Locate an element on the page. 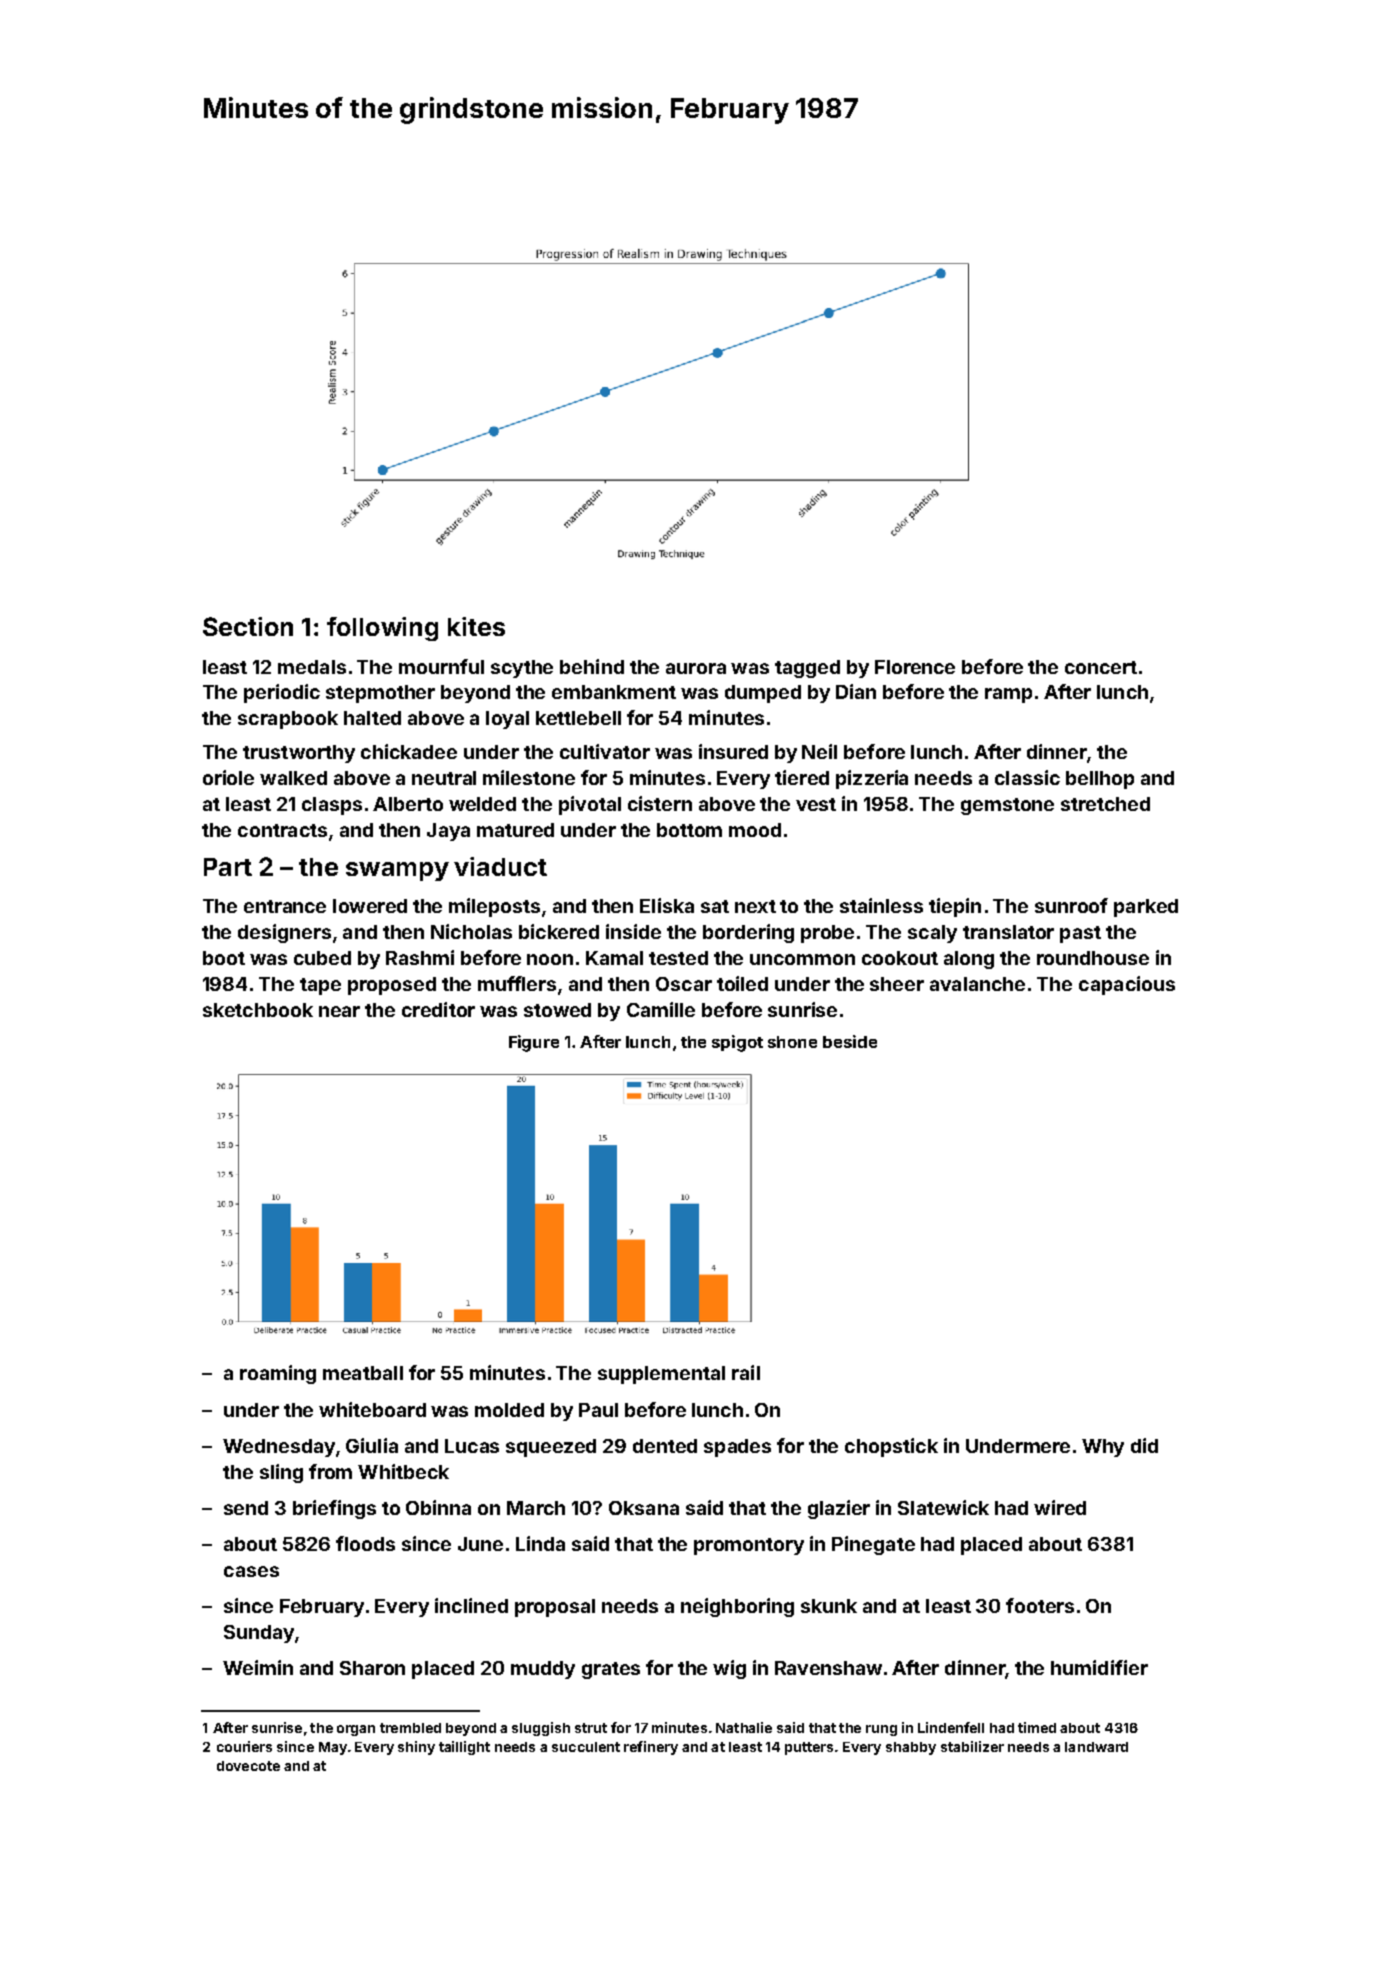 Image resolution: width=1386 pixels, height=1969 pixels. glazier is located at coordinates (839, 1509).
